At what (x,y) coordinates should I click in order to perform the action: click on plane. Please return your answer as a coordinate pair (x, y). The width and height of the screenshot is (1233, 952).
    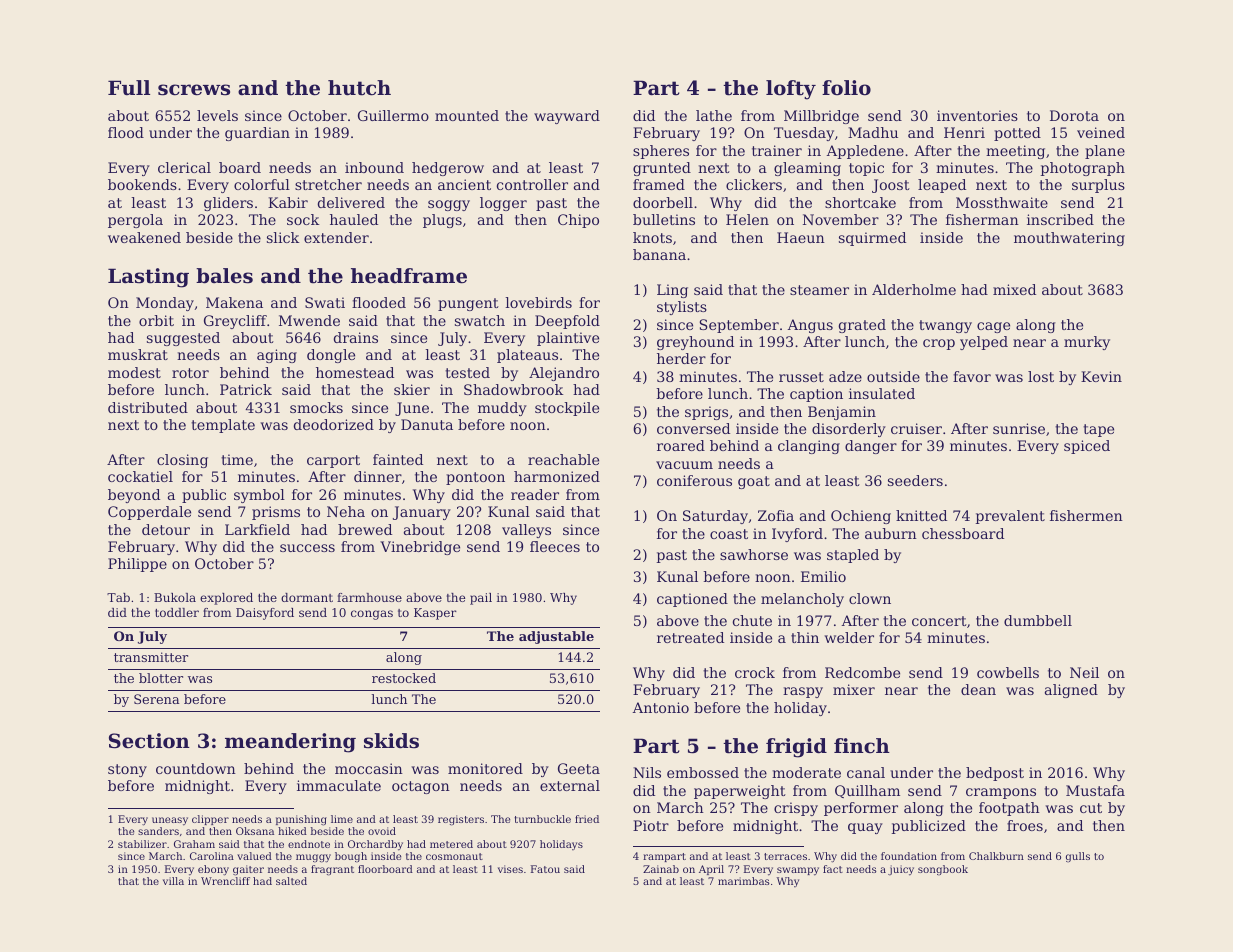
    Looking at the image, I should click on (1105, 152).
